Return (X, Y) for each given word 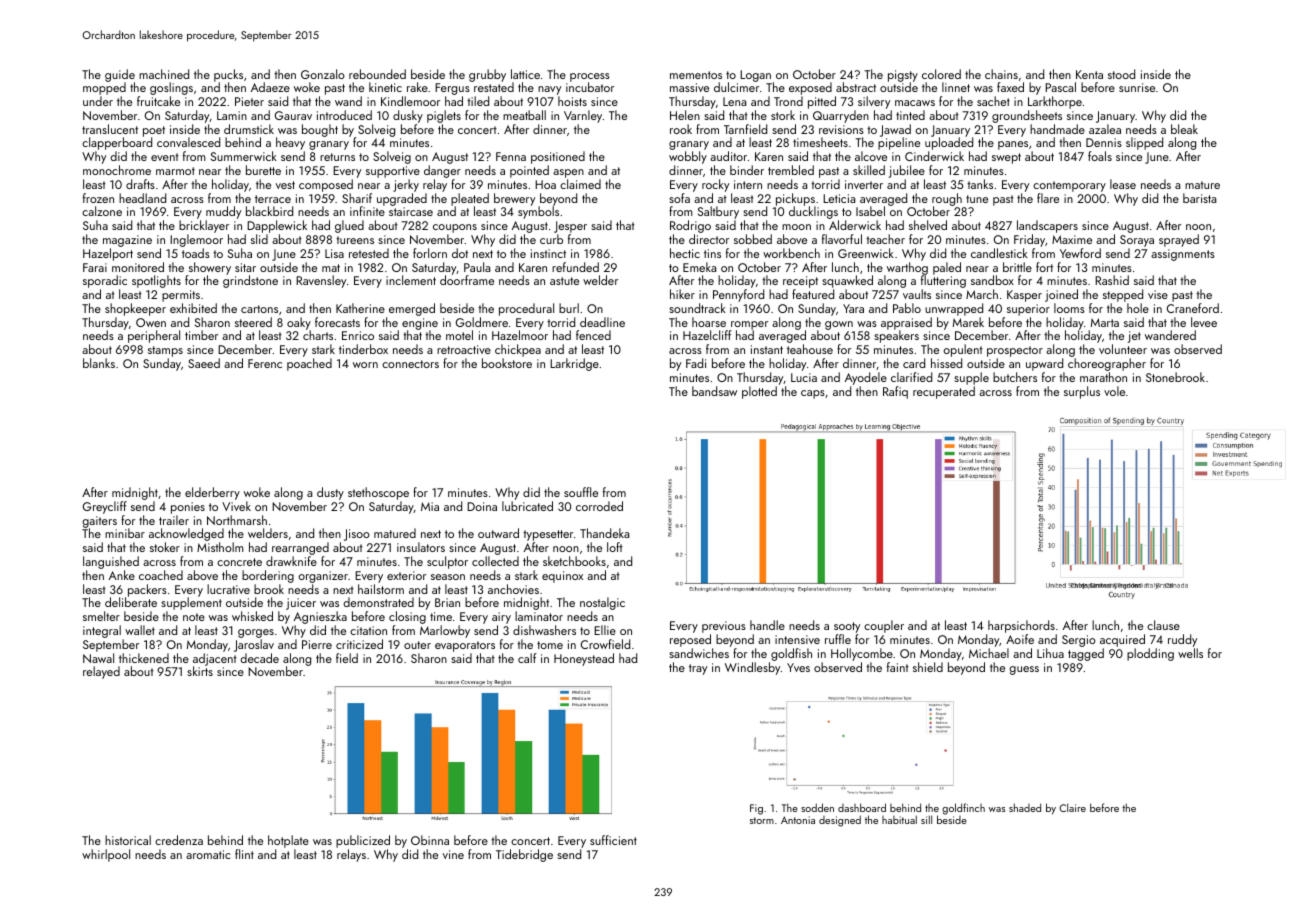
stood (1121, 74)
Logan (755, 76)
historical (128, 840)
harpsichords (1021, 626)
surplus (1082, 392)
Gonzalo (323, 74)
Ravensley (321, 281)
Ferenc (265, 363)
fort (1044, 267)
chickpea (518, 350)
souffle (581, 492)
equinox (562, 577)
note (194, 617)
